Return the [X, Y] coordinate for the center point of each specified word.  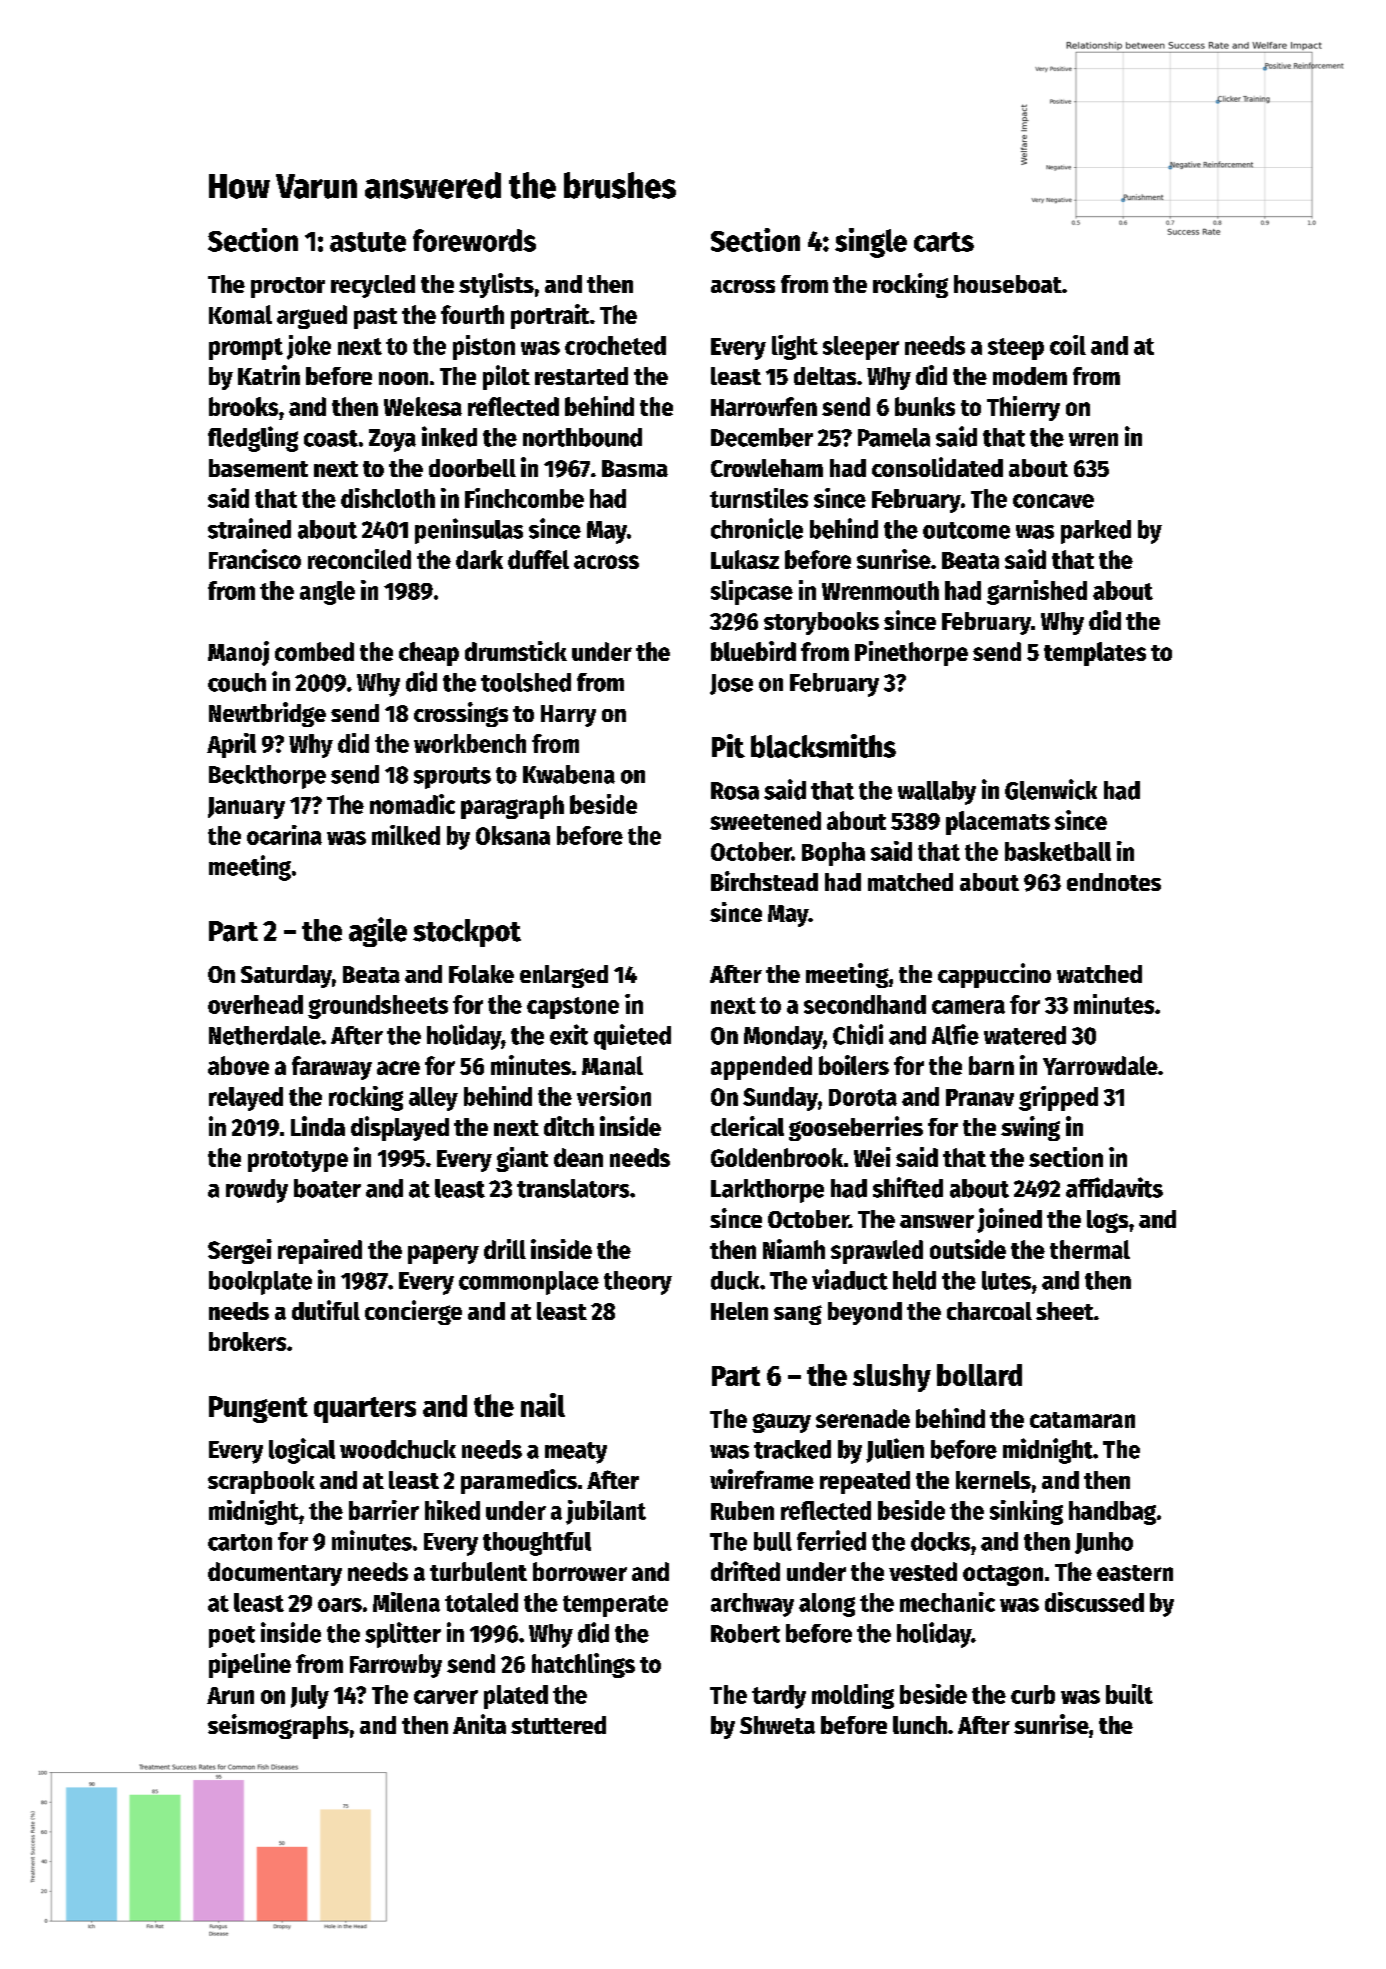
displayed [400, 1128]
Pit [728, 746]
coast [331, 438]
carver [446, 1697]
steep [1016, 349]
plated [516, 1697]
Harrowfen [764, 406]
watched [1099, 974]
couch [237, 682]
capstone [573, 1008]
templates [1095, 654]
